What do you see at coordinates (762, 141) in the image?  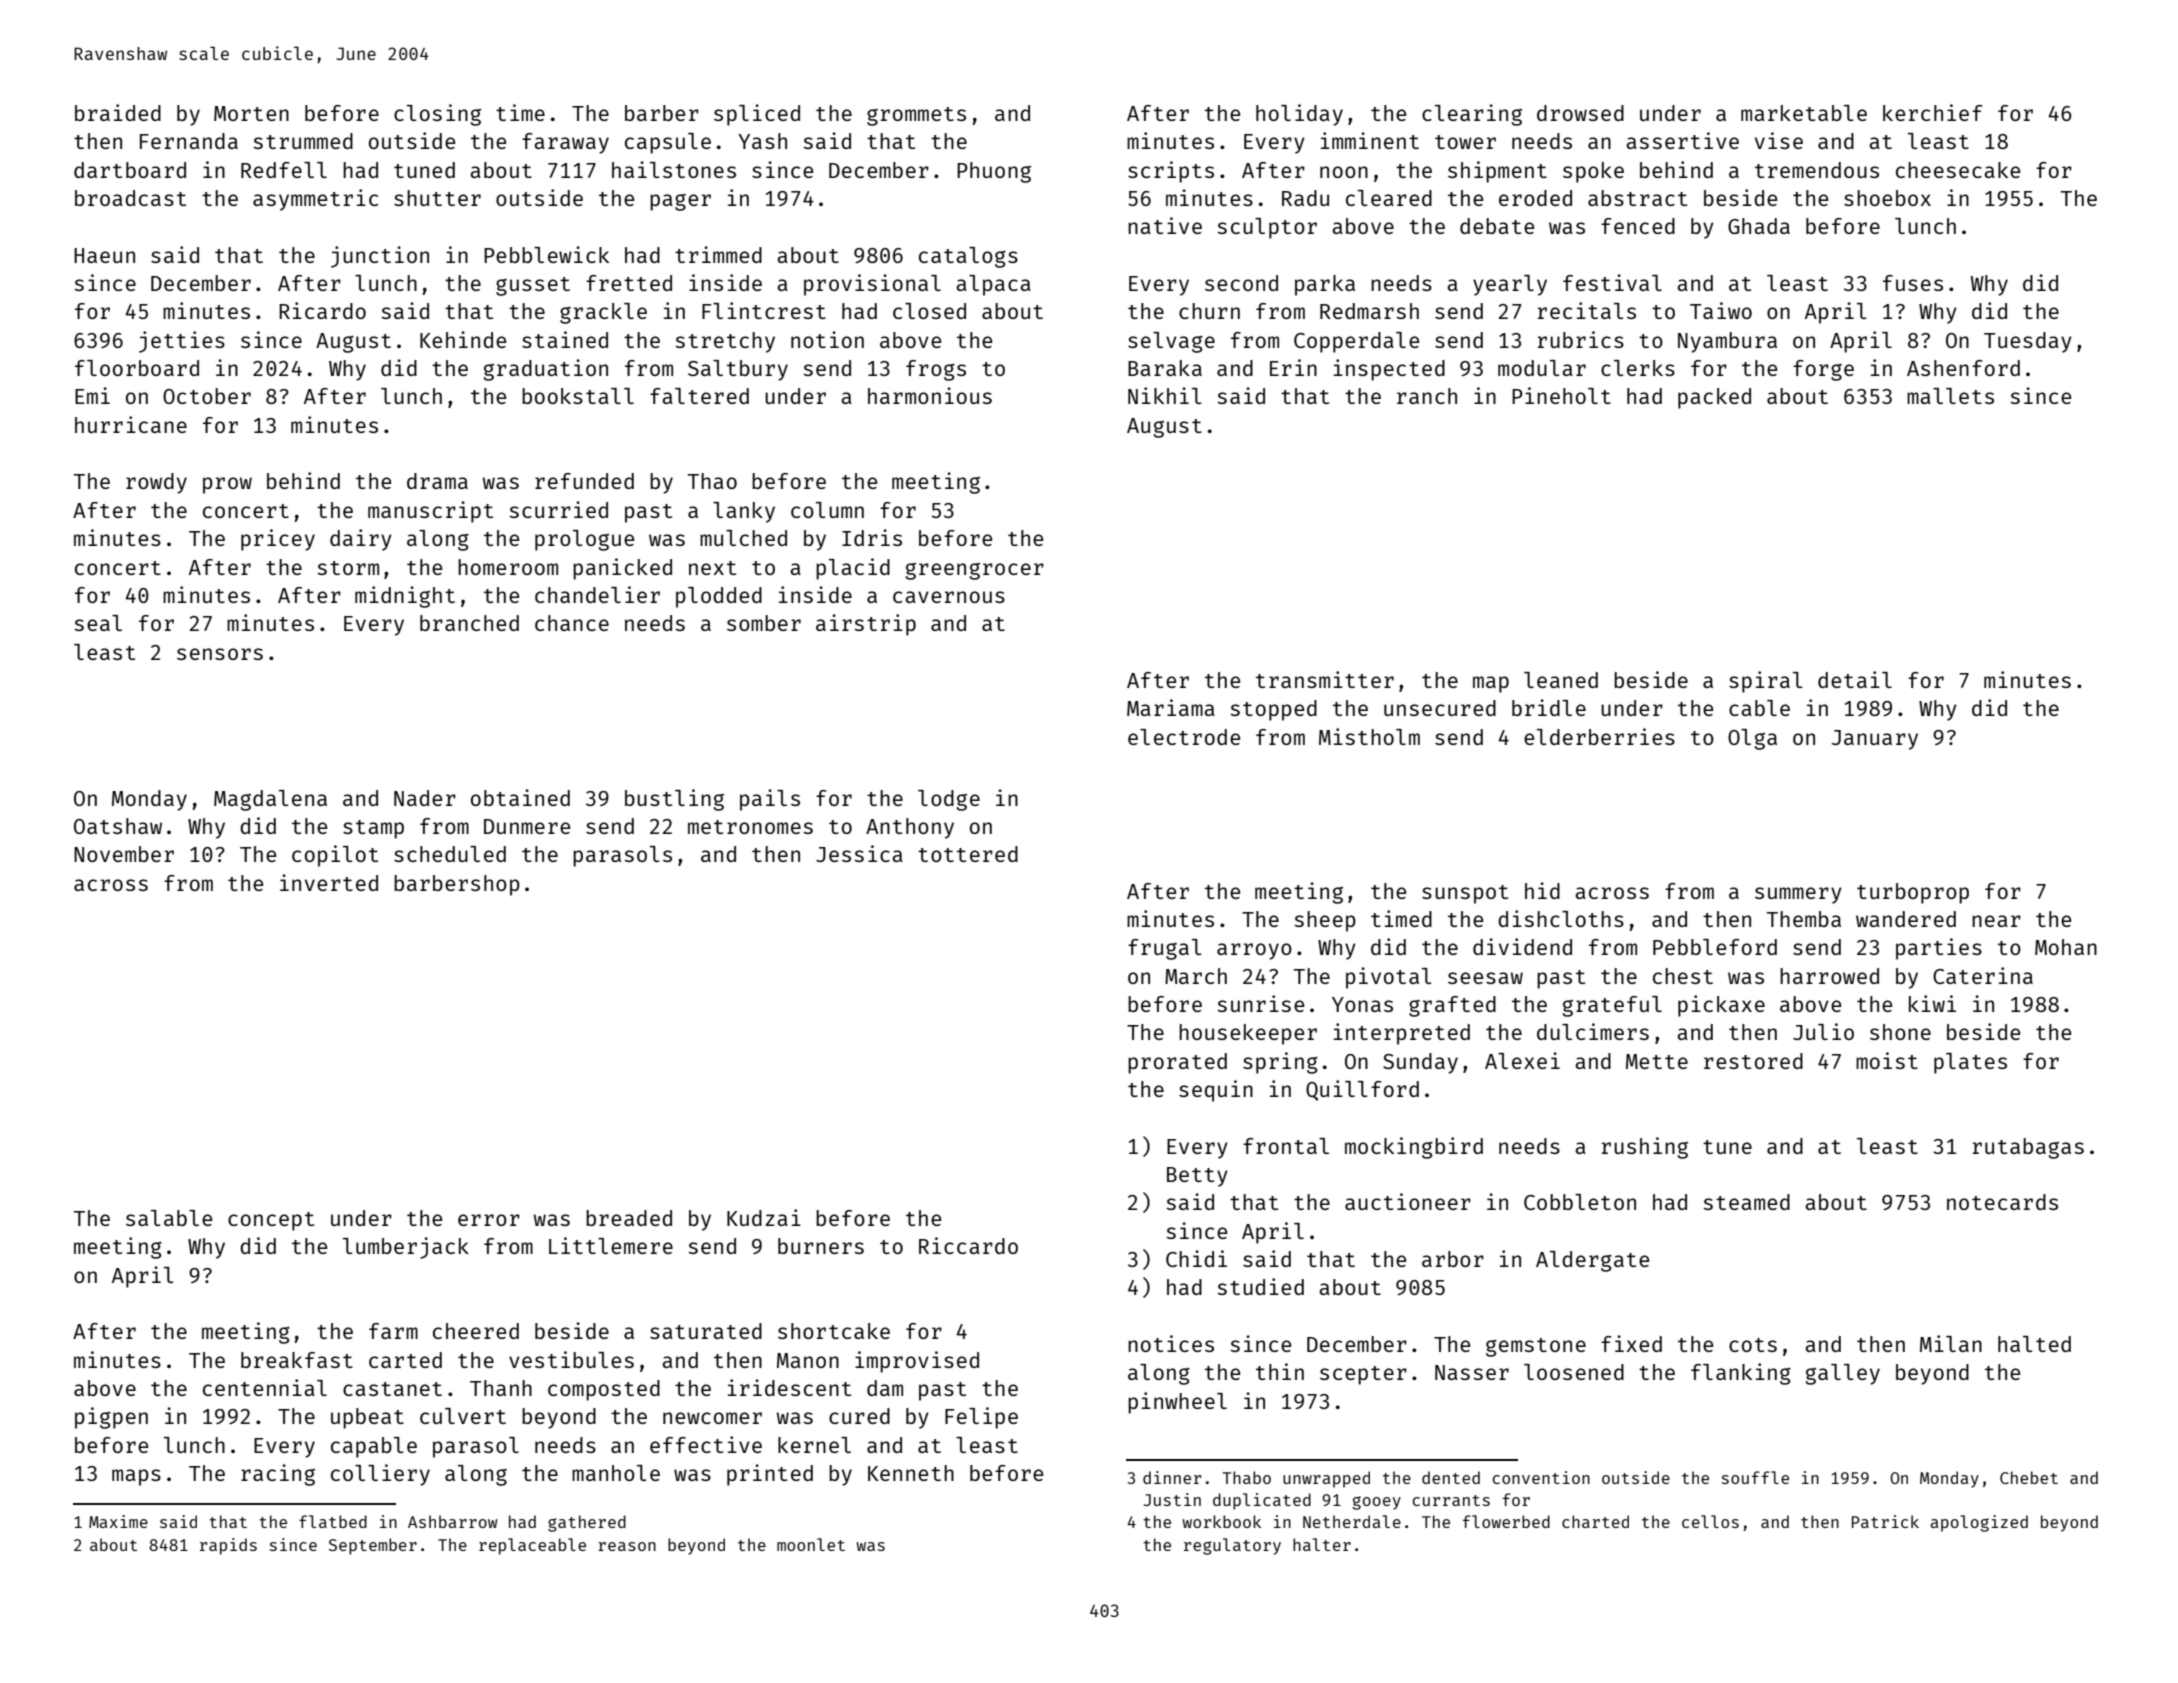 I see `Yash` at bounding box center [762, 141].
